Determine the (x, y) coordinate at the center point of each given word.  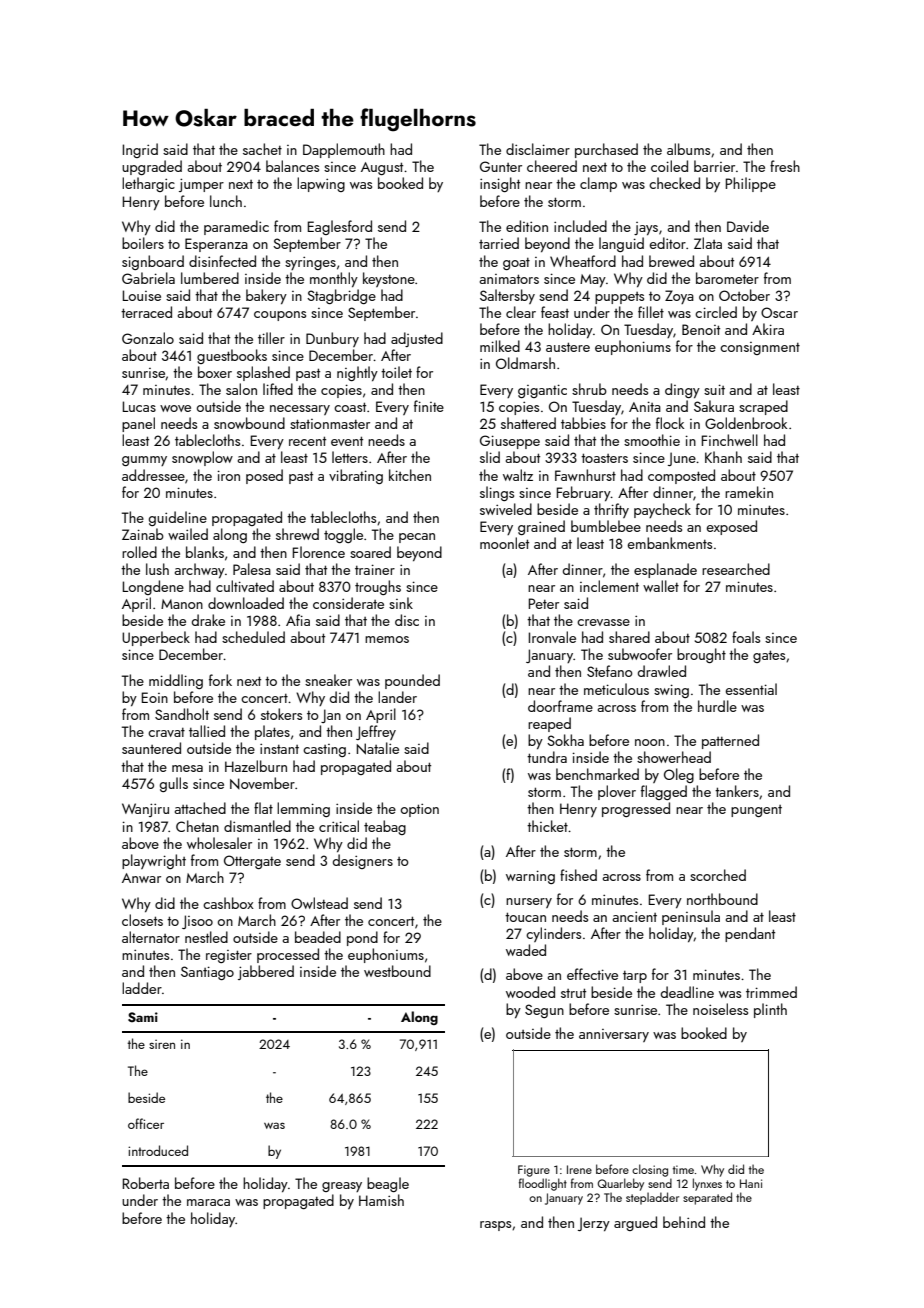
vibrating (356, 476)
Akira (768, 329)
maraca (208, 1202)
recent (307, 441)
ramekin (749, 492)
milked (500, 346)
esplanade (665, 570)
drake (208, 620)
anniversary (614, 1035)
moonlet (504, 543)
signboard (153, 262)
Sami (143, 1017)
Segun (544, 1011)
